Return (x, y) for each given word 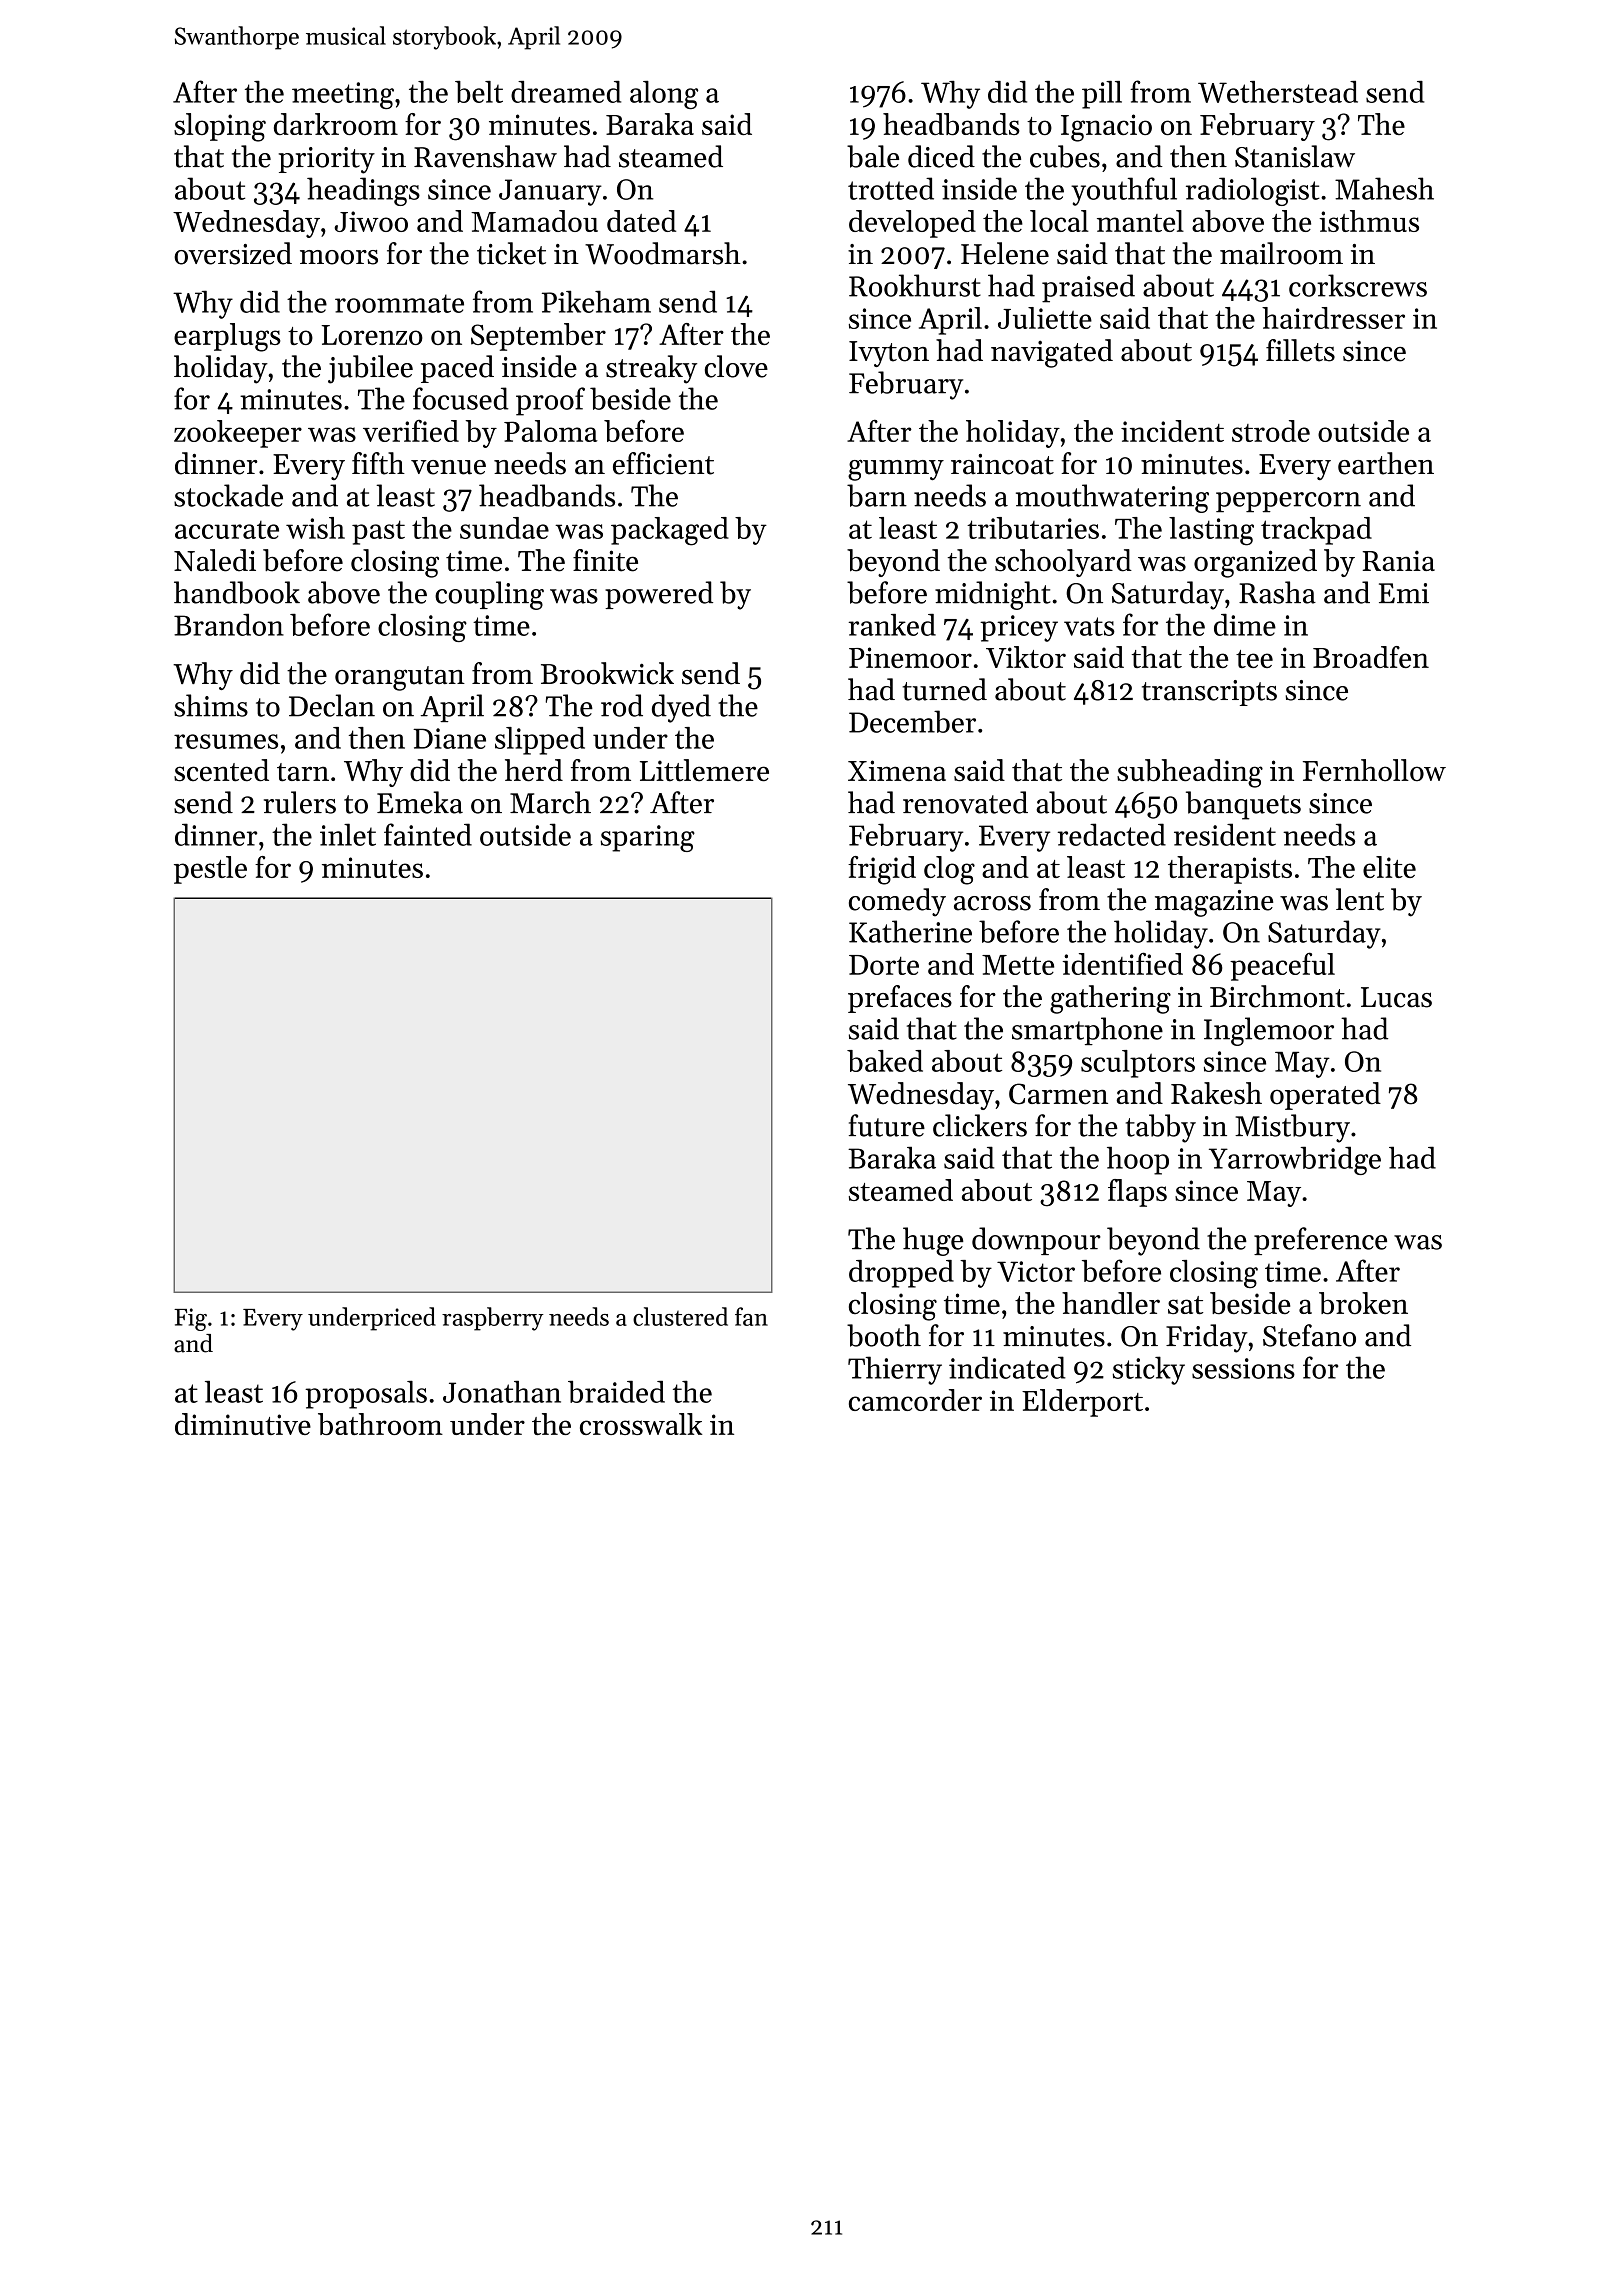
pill (1102, 95)
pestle (210, 870)
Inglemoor (1269, 1031)
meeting (343, 95)
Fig (190, 1319)
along (664, 95)
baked (885, 1061)
